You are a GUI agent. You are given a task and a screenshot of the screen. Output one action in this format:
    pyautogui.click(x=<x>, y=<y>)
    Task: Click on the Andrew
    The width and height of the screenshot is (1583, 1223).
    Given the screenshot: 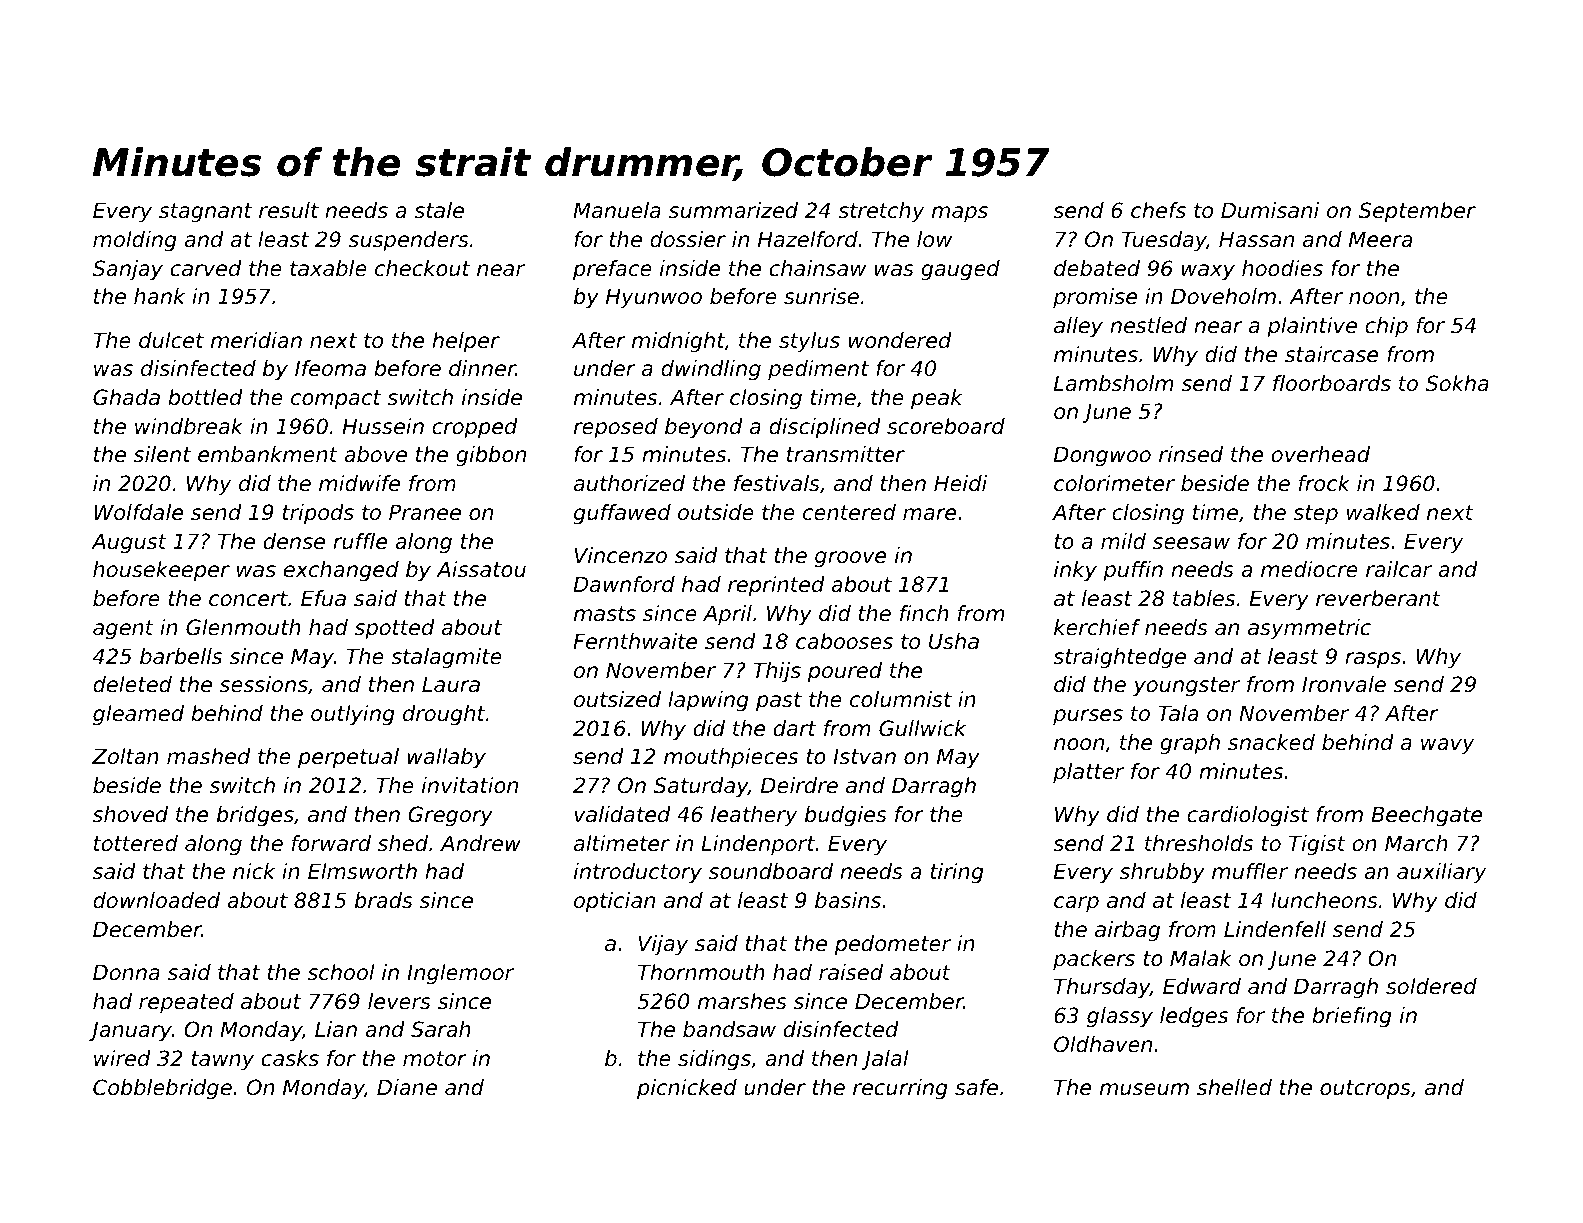 What is the action you would take?
    pyautogui.click(x=480, y=843)
